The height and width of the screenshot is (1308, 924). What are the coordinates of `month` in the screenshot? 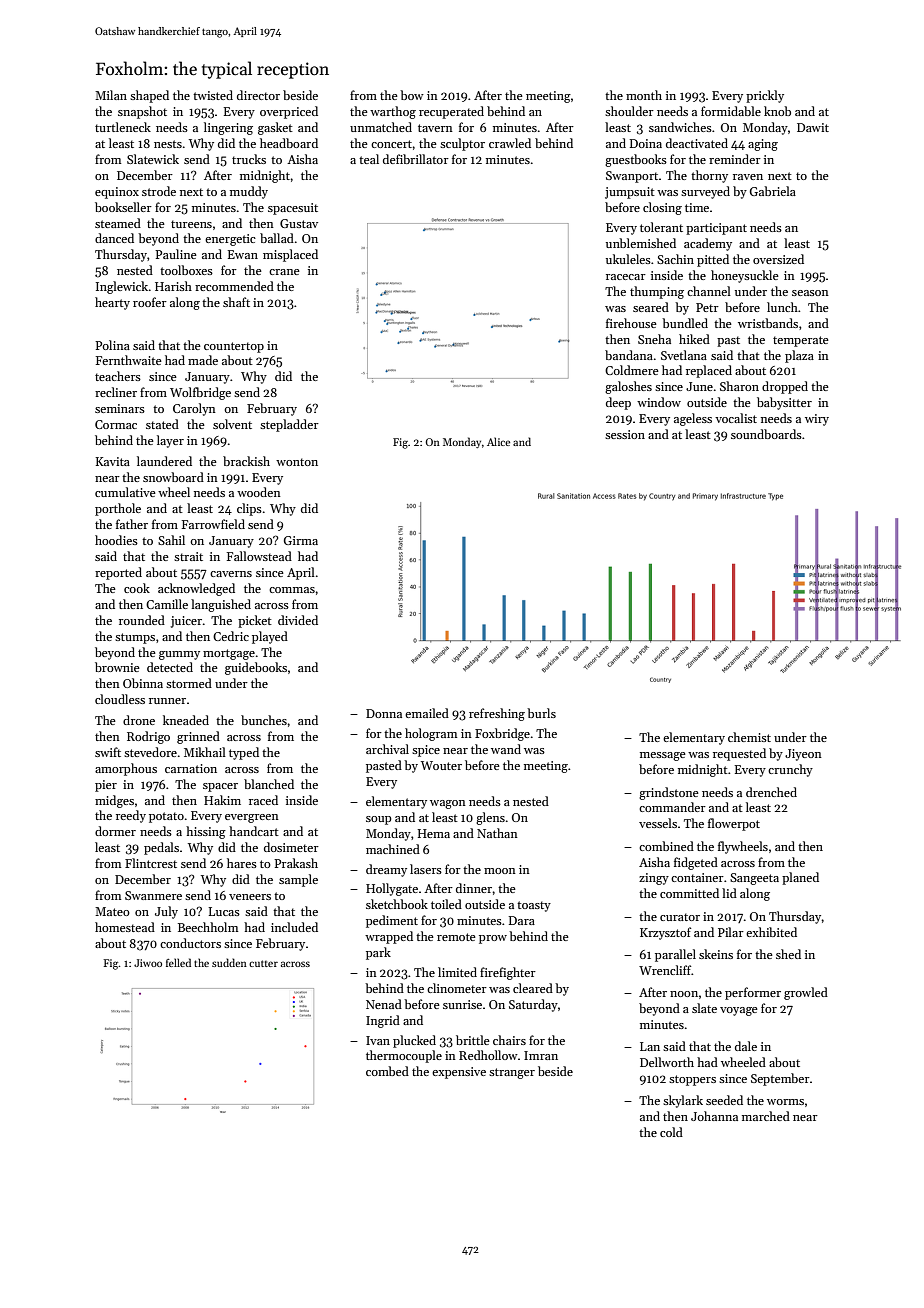 It's located at (644, 95).
